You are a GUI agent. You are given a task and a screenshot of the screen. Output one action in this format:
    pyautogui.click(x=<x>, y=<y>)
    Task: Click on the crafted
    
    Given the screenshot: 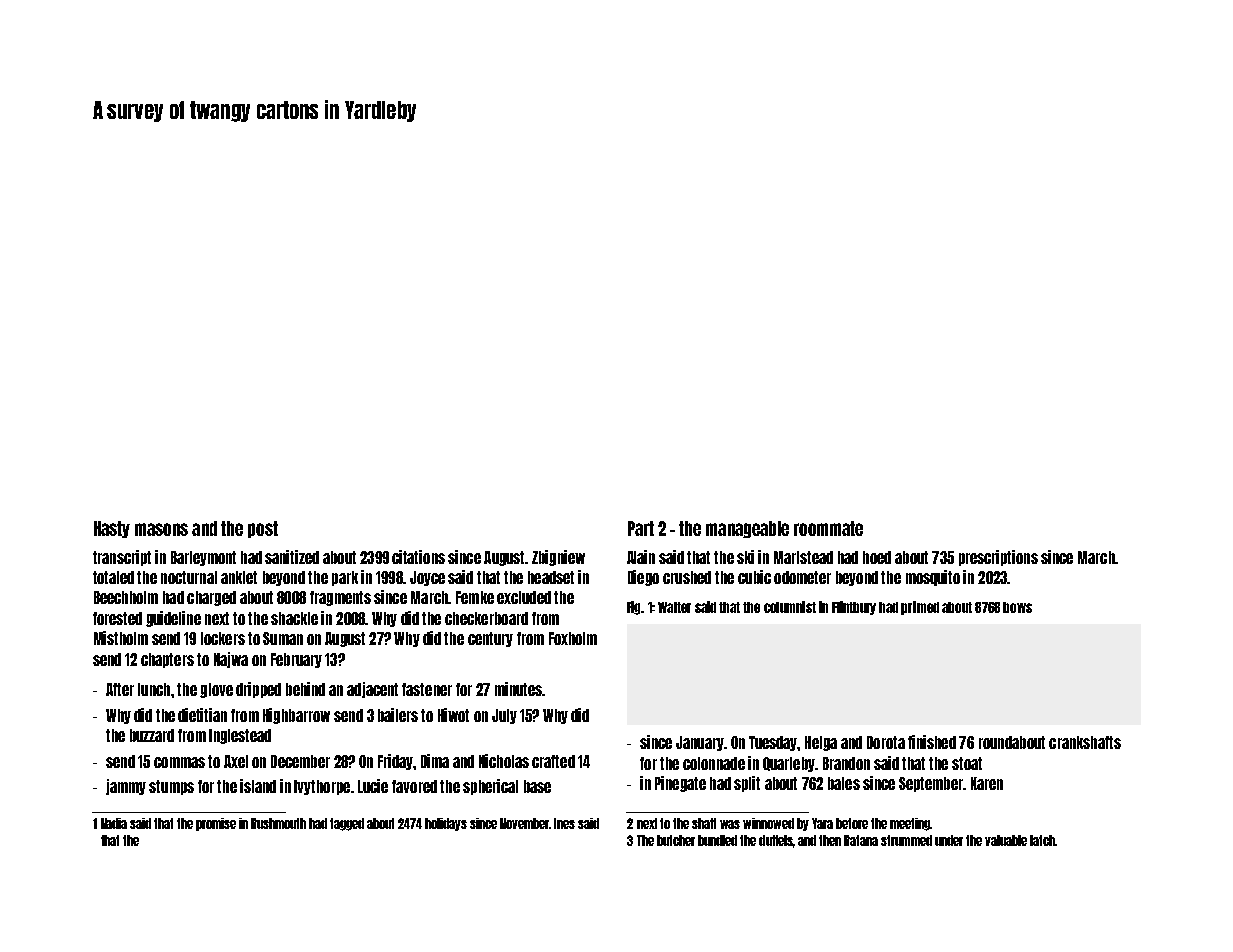 What is the action you would take?
    pyautogui.click(x=553, y=761)
